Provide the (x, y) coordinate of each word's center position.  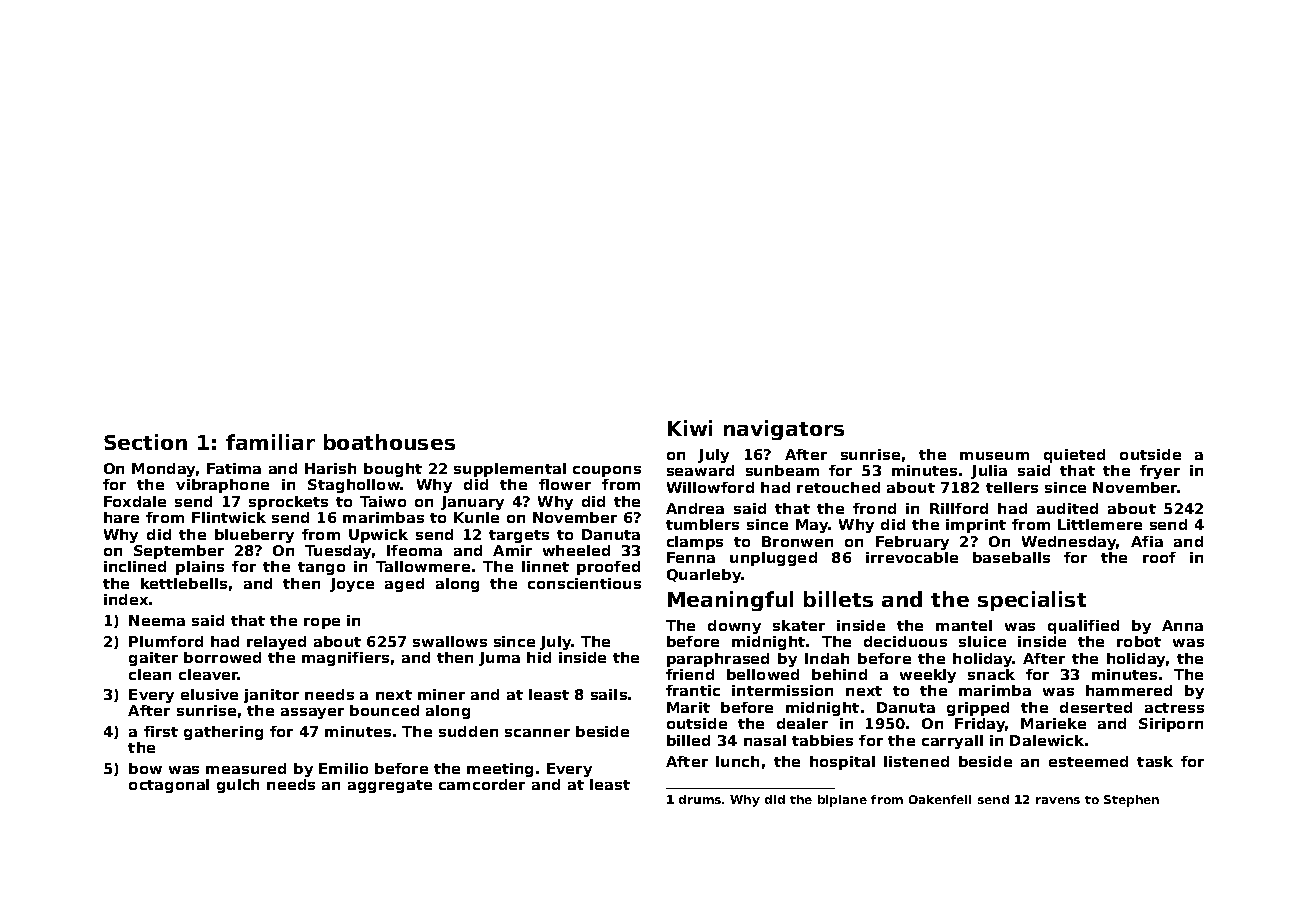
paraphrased (718, 660)
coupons (607, 471)
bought (393, 470)
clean (150, 674)
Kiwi (690, 428)
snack (991, 674)
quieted (1074, 456)
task (1155, 761)
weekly (928, 676)
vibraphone (222, 486)
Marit (688, 707)
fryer (1160, 472)
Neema (157, 620)
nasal (765, 740)
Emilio (343, 768)
